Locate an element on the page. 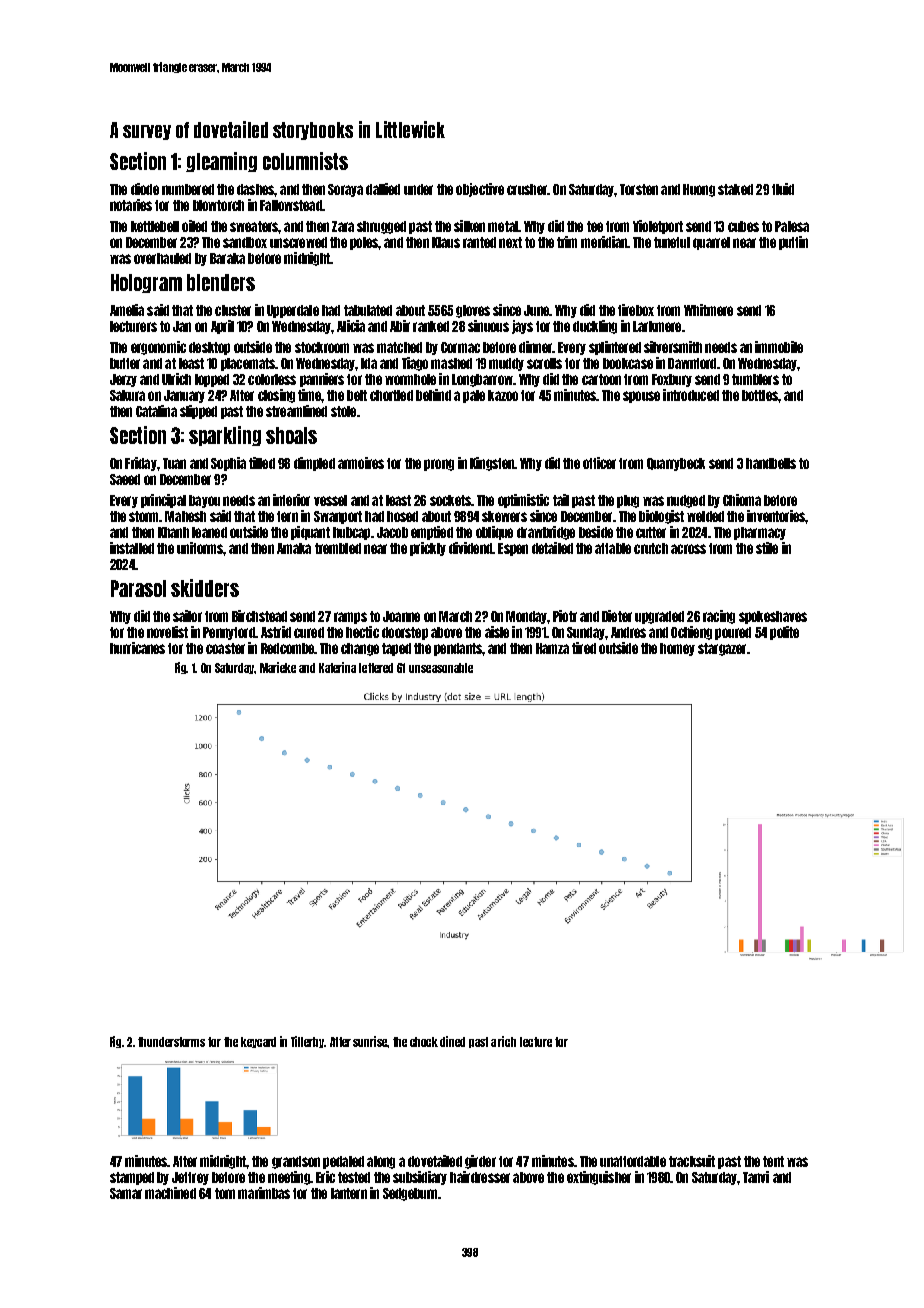 The height and width of the image is (1308, 924). crusher is located at coordinates (527, 189).
